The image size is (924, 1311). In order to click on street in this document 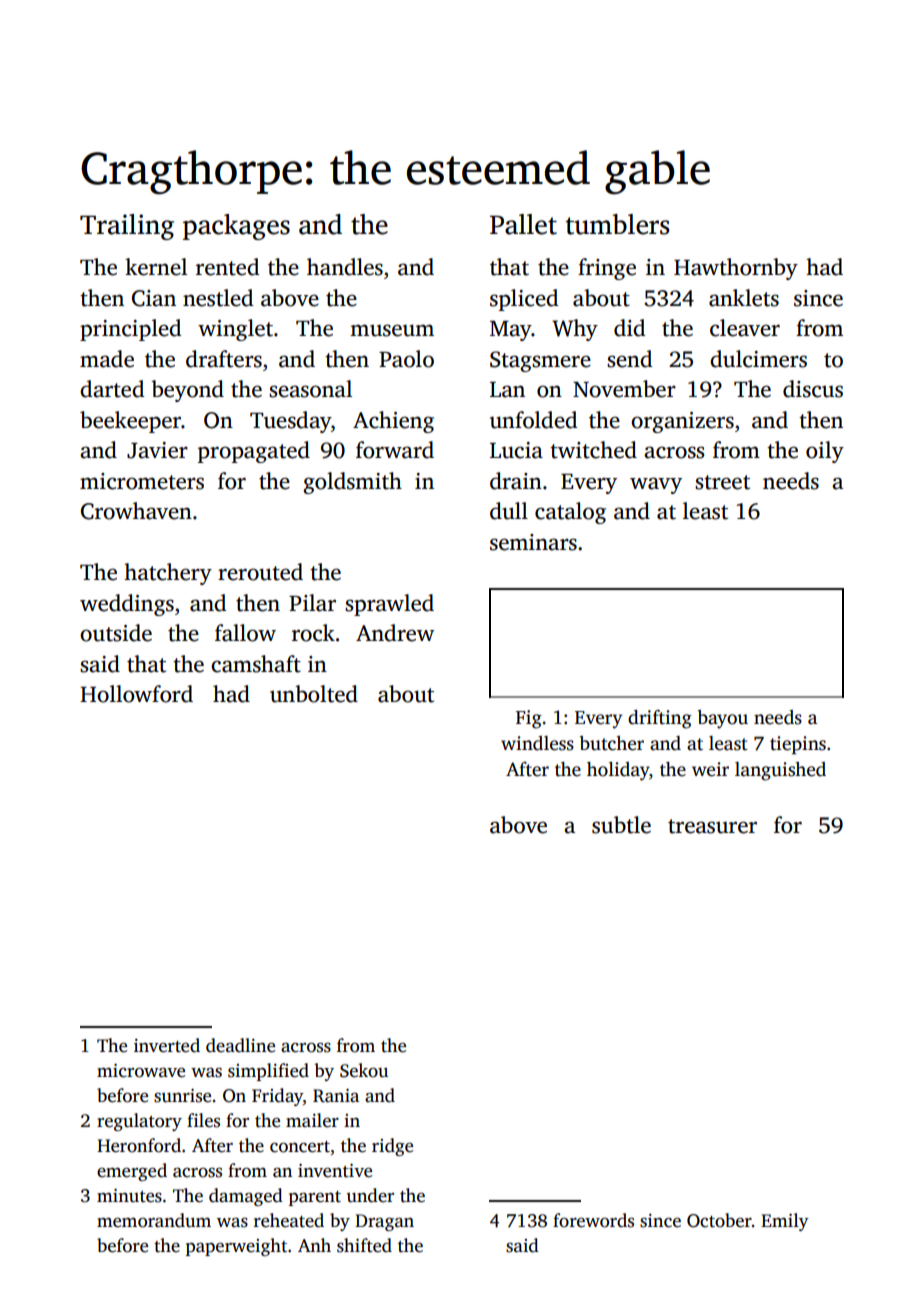, I will do `click(722, 482)`.
